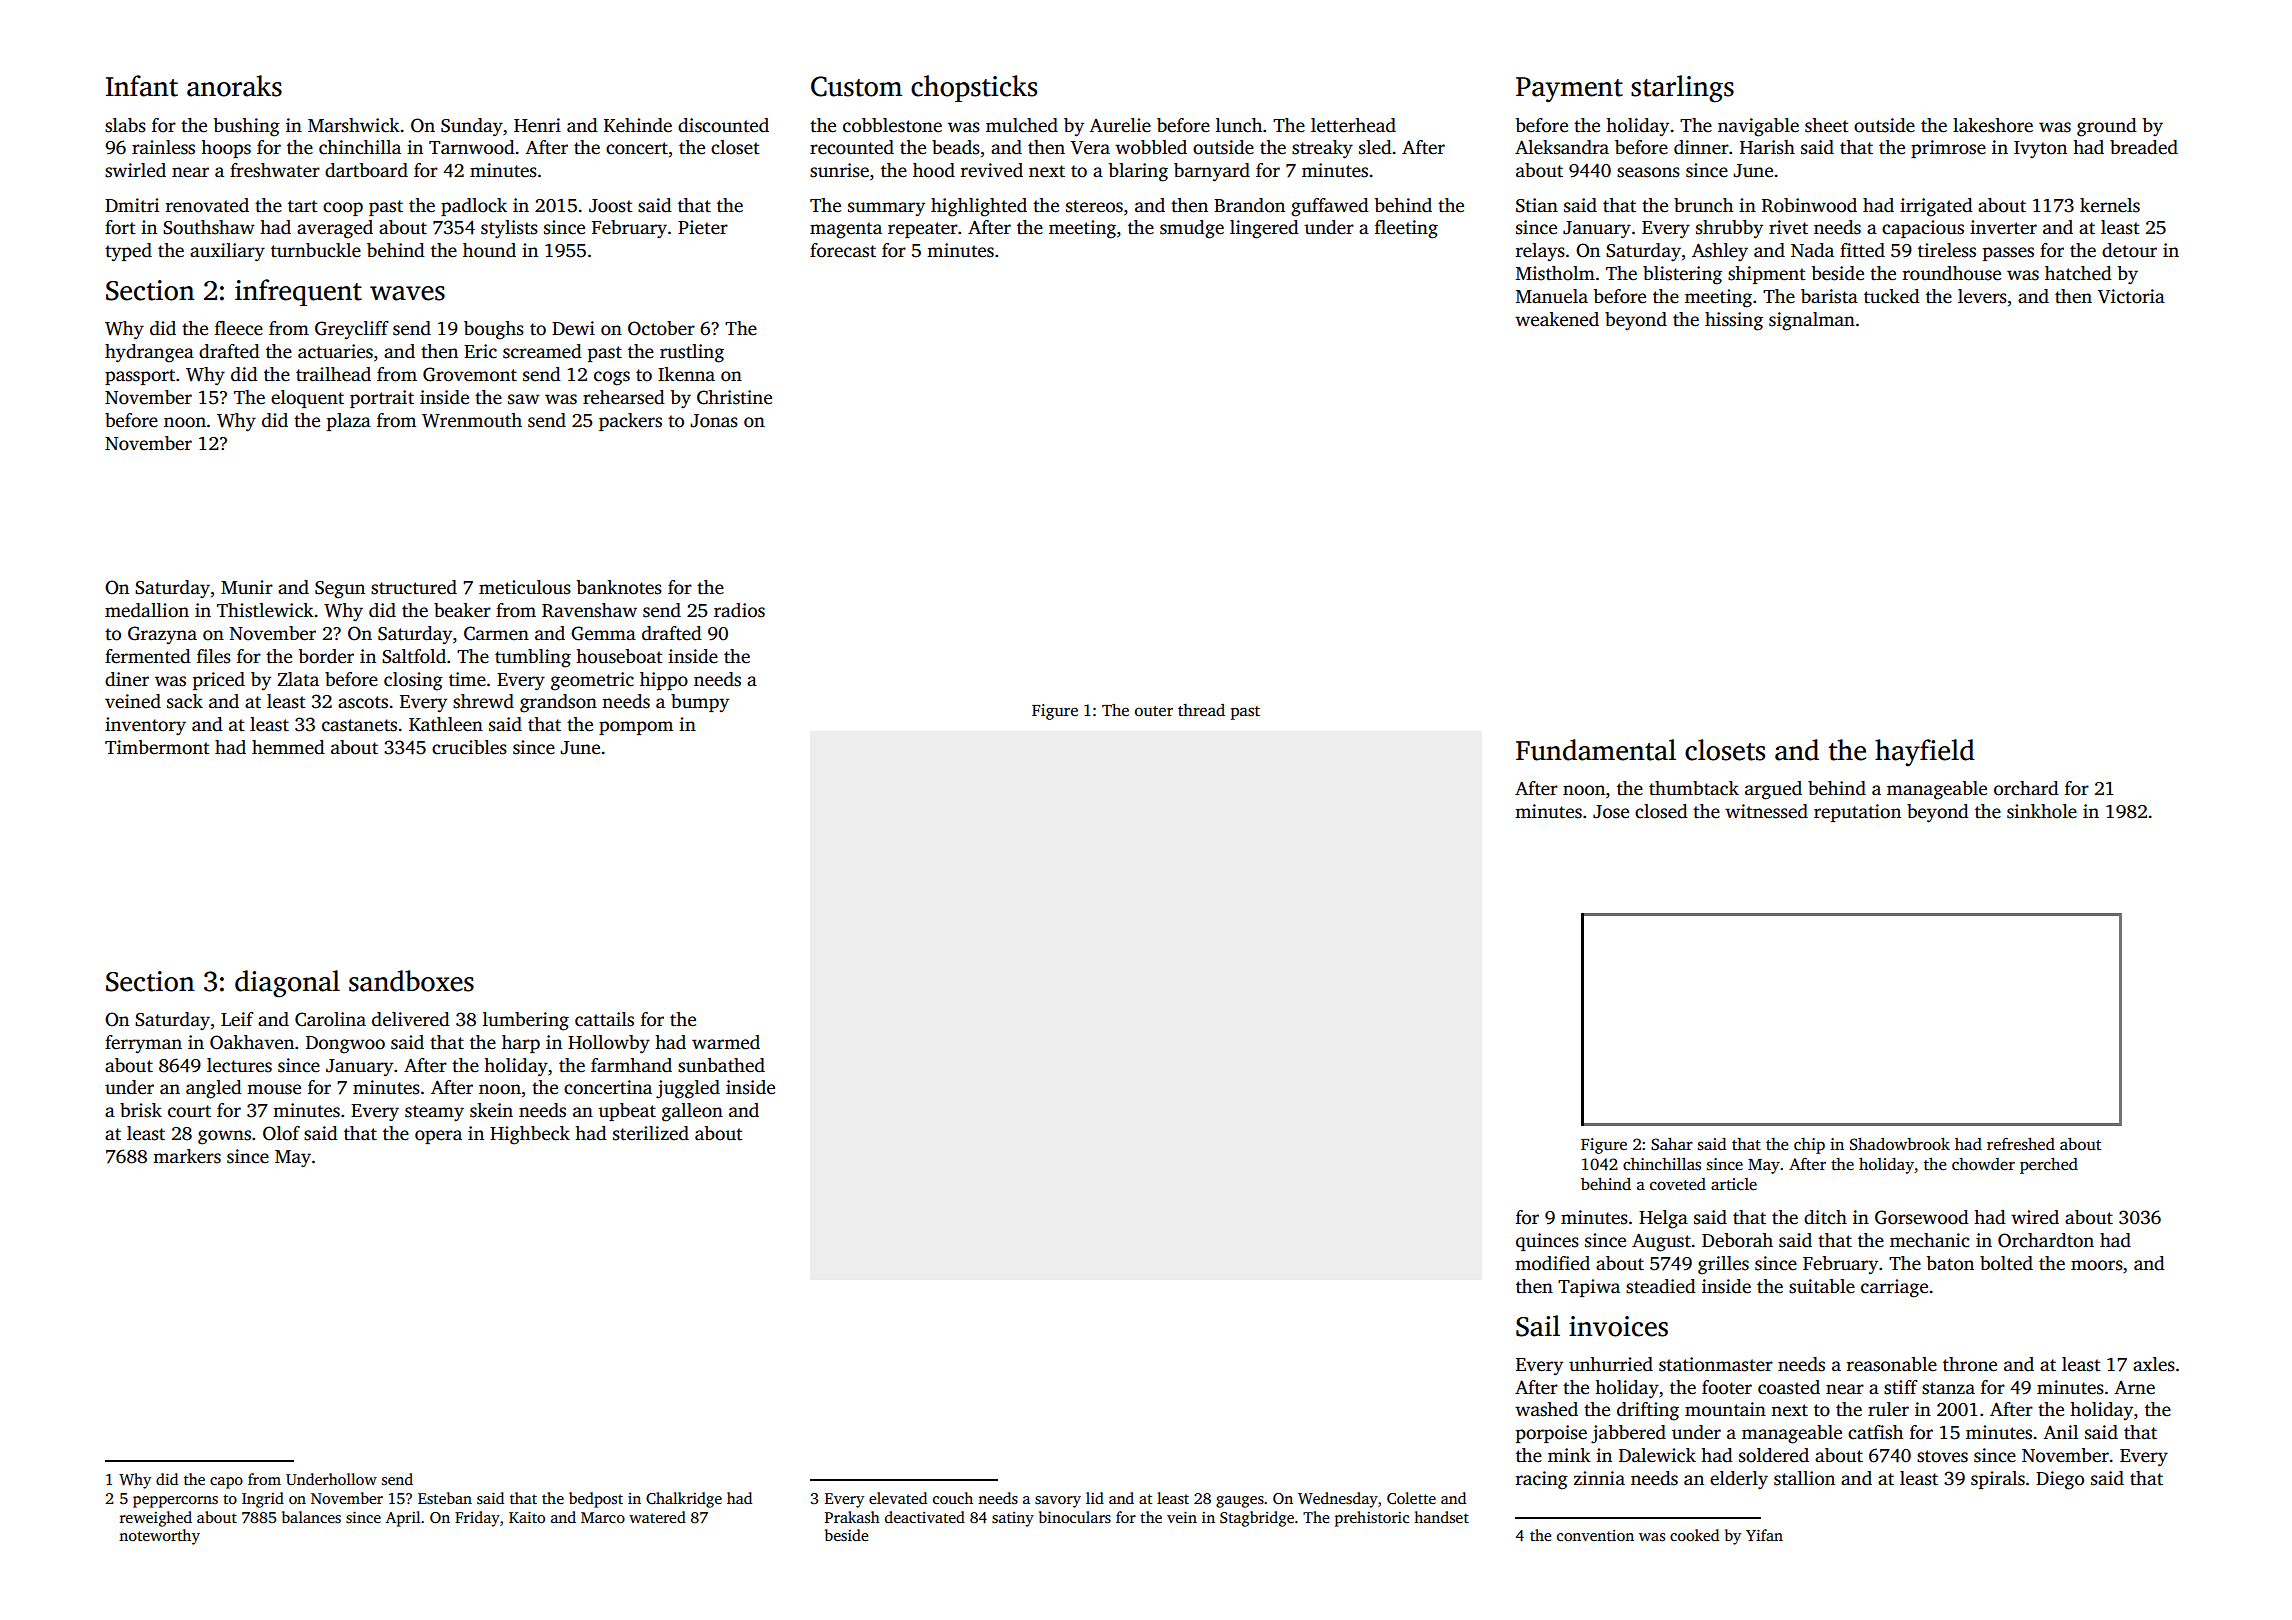 The image size is (2292, 1620). What do you see at coordinates (445, 1498) in the screenshot?
I see `Esteban` at bounding box center [445, 1498].
